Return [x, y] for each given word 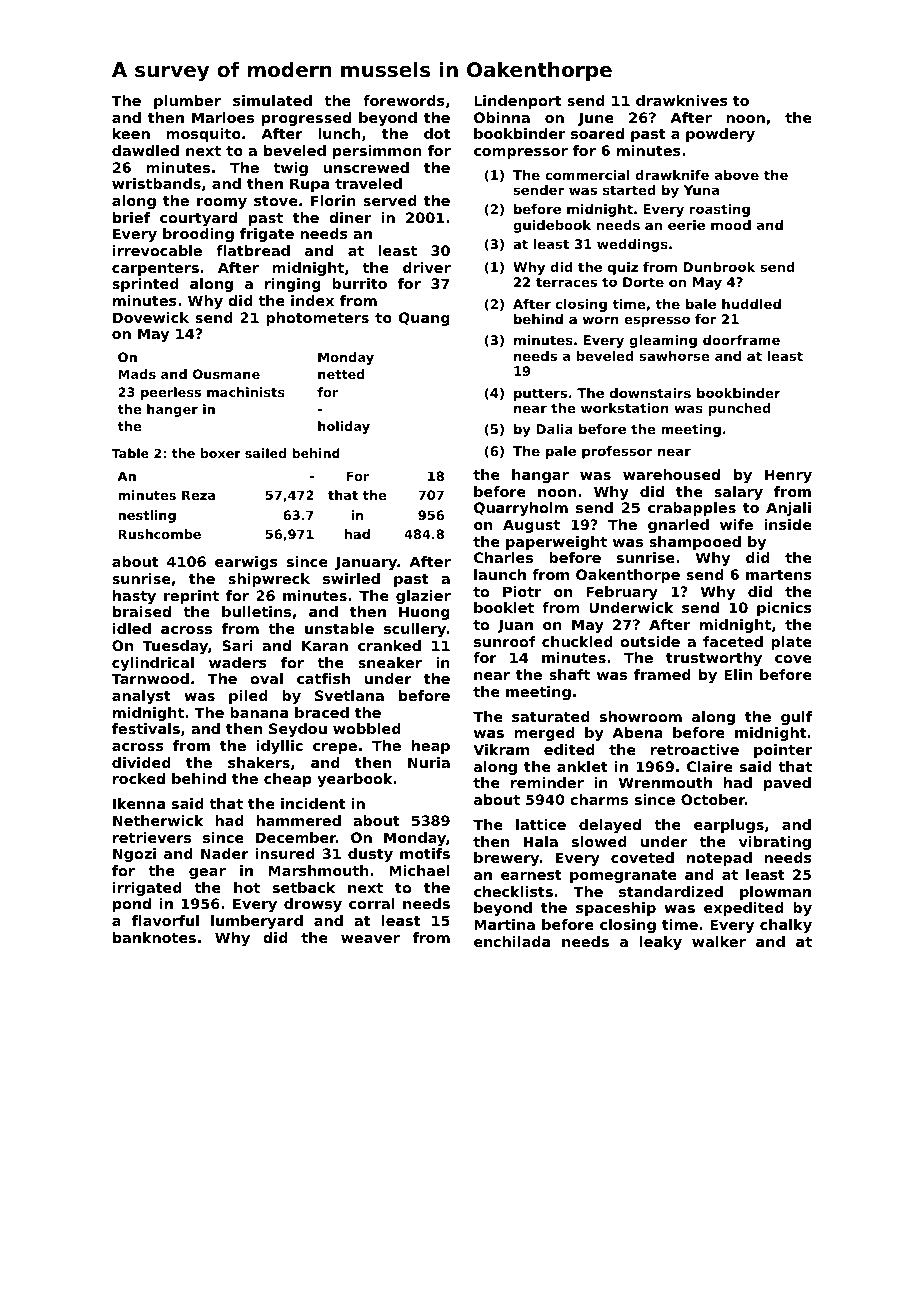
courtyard [198, 219]
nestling [147, 516]
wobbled [367, 728]
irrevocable [157, 250]
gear [207, 873]
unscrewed [366, 167]
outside [650, 641]
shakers [259, 762]
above [737, 175]
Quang [424, 319]
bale [701, 304]
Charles [503, 557]
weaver [370, 939]
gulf [796, 718]
